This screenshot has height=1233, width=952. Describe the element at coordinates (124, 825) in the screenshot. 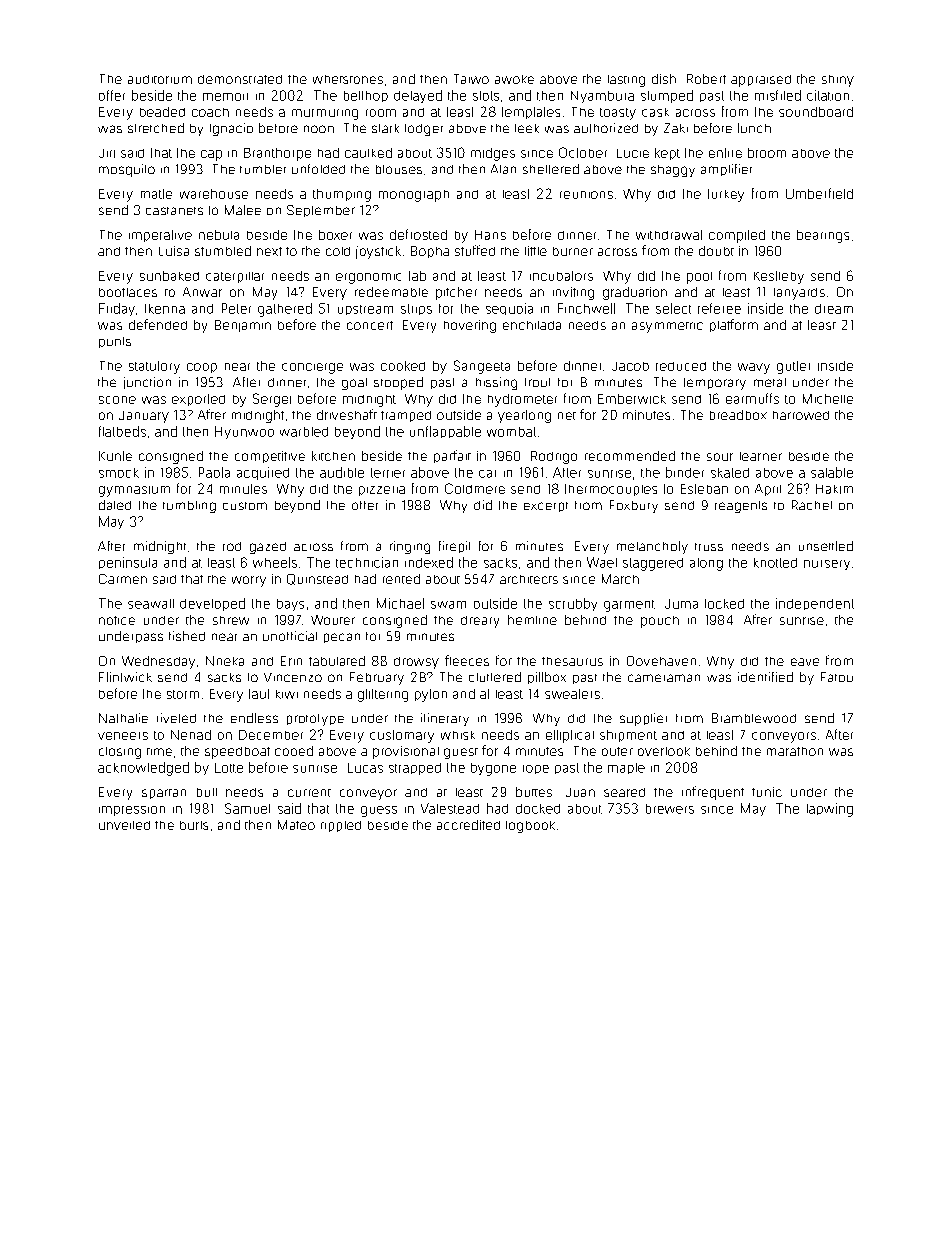

I see `unveiled` at that location.
